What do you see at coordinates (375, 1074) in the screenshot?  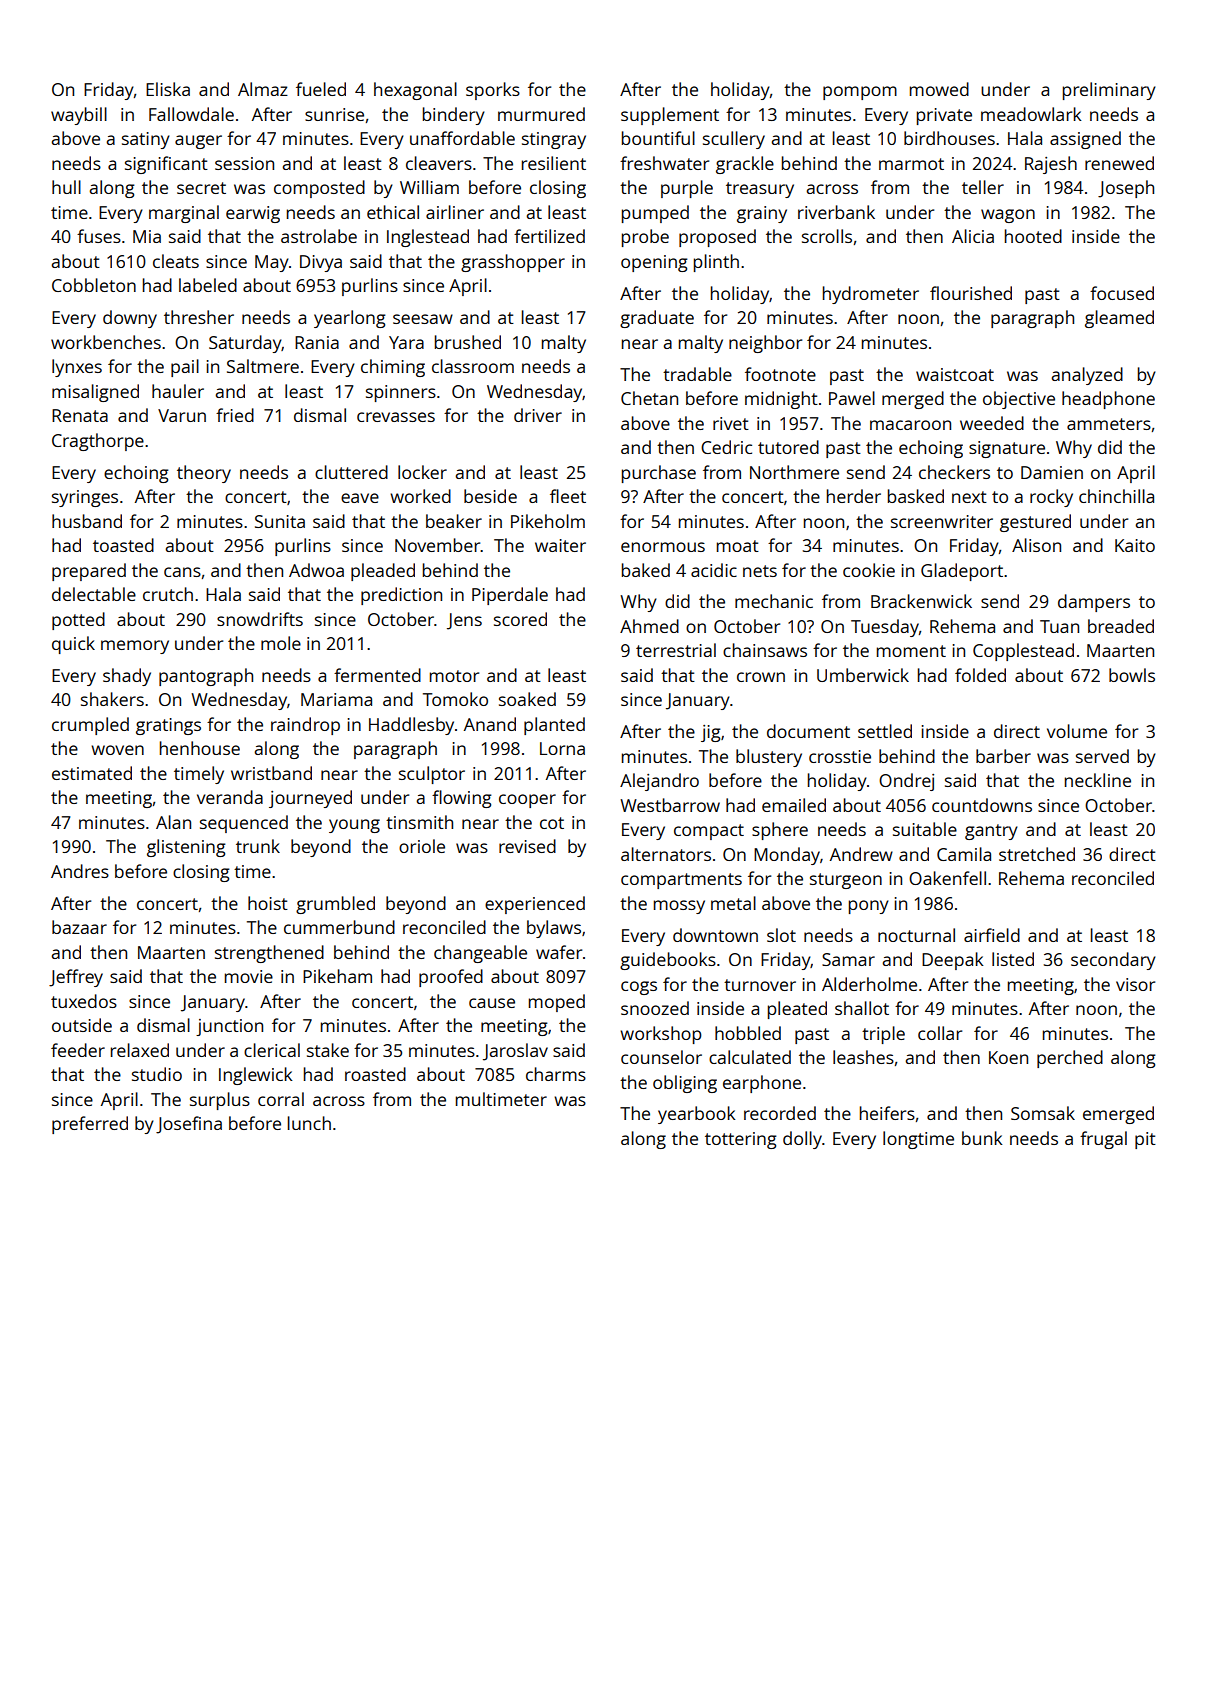 I see `roasted` at bounding box center [375, 1074].
